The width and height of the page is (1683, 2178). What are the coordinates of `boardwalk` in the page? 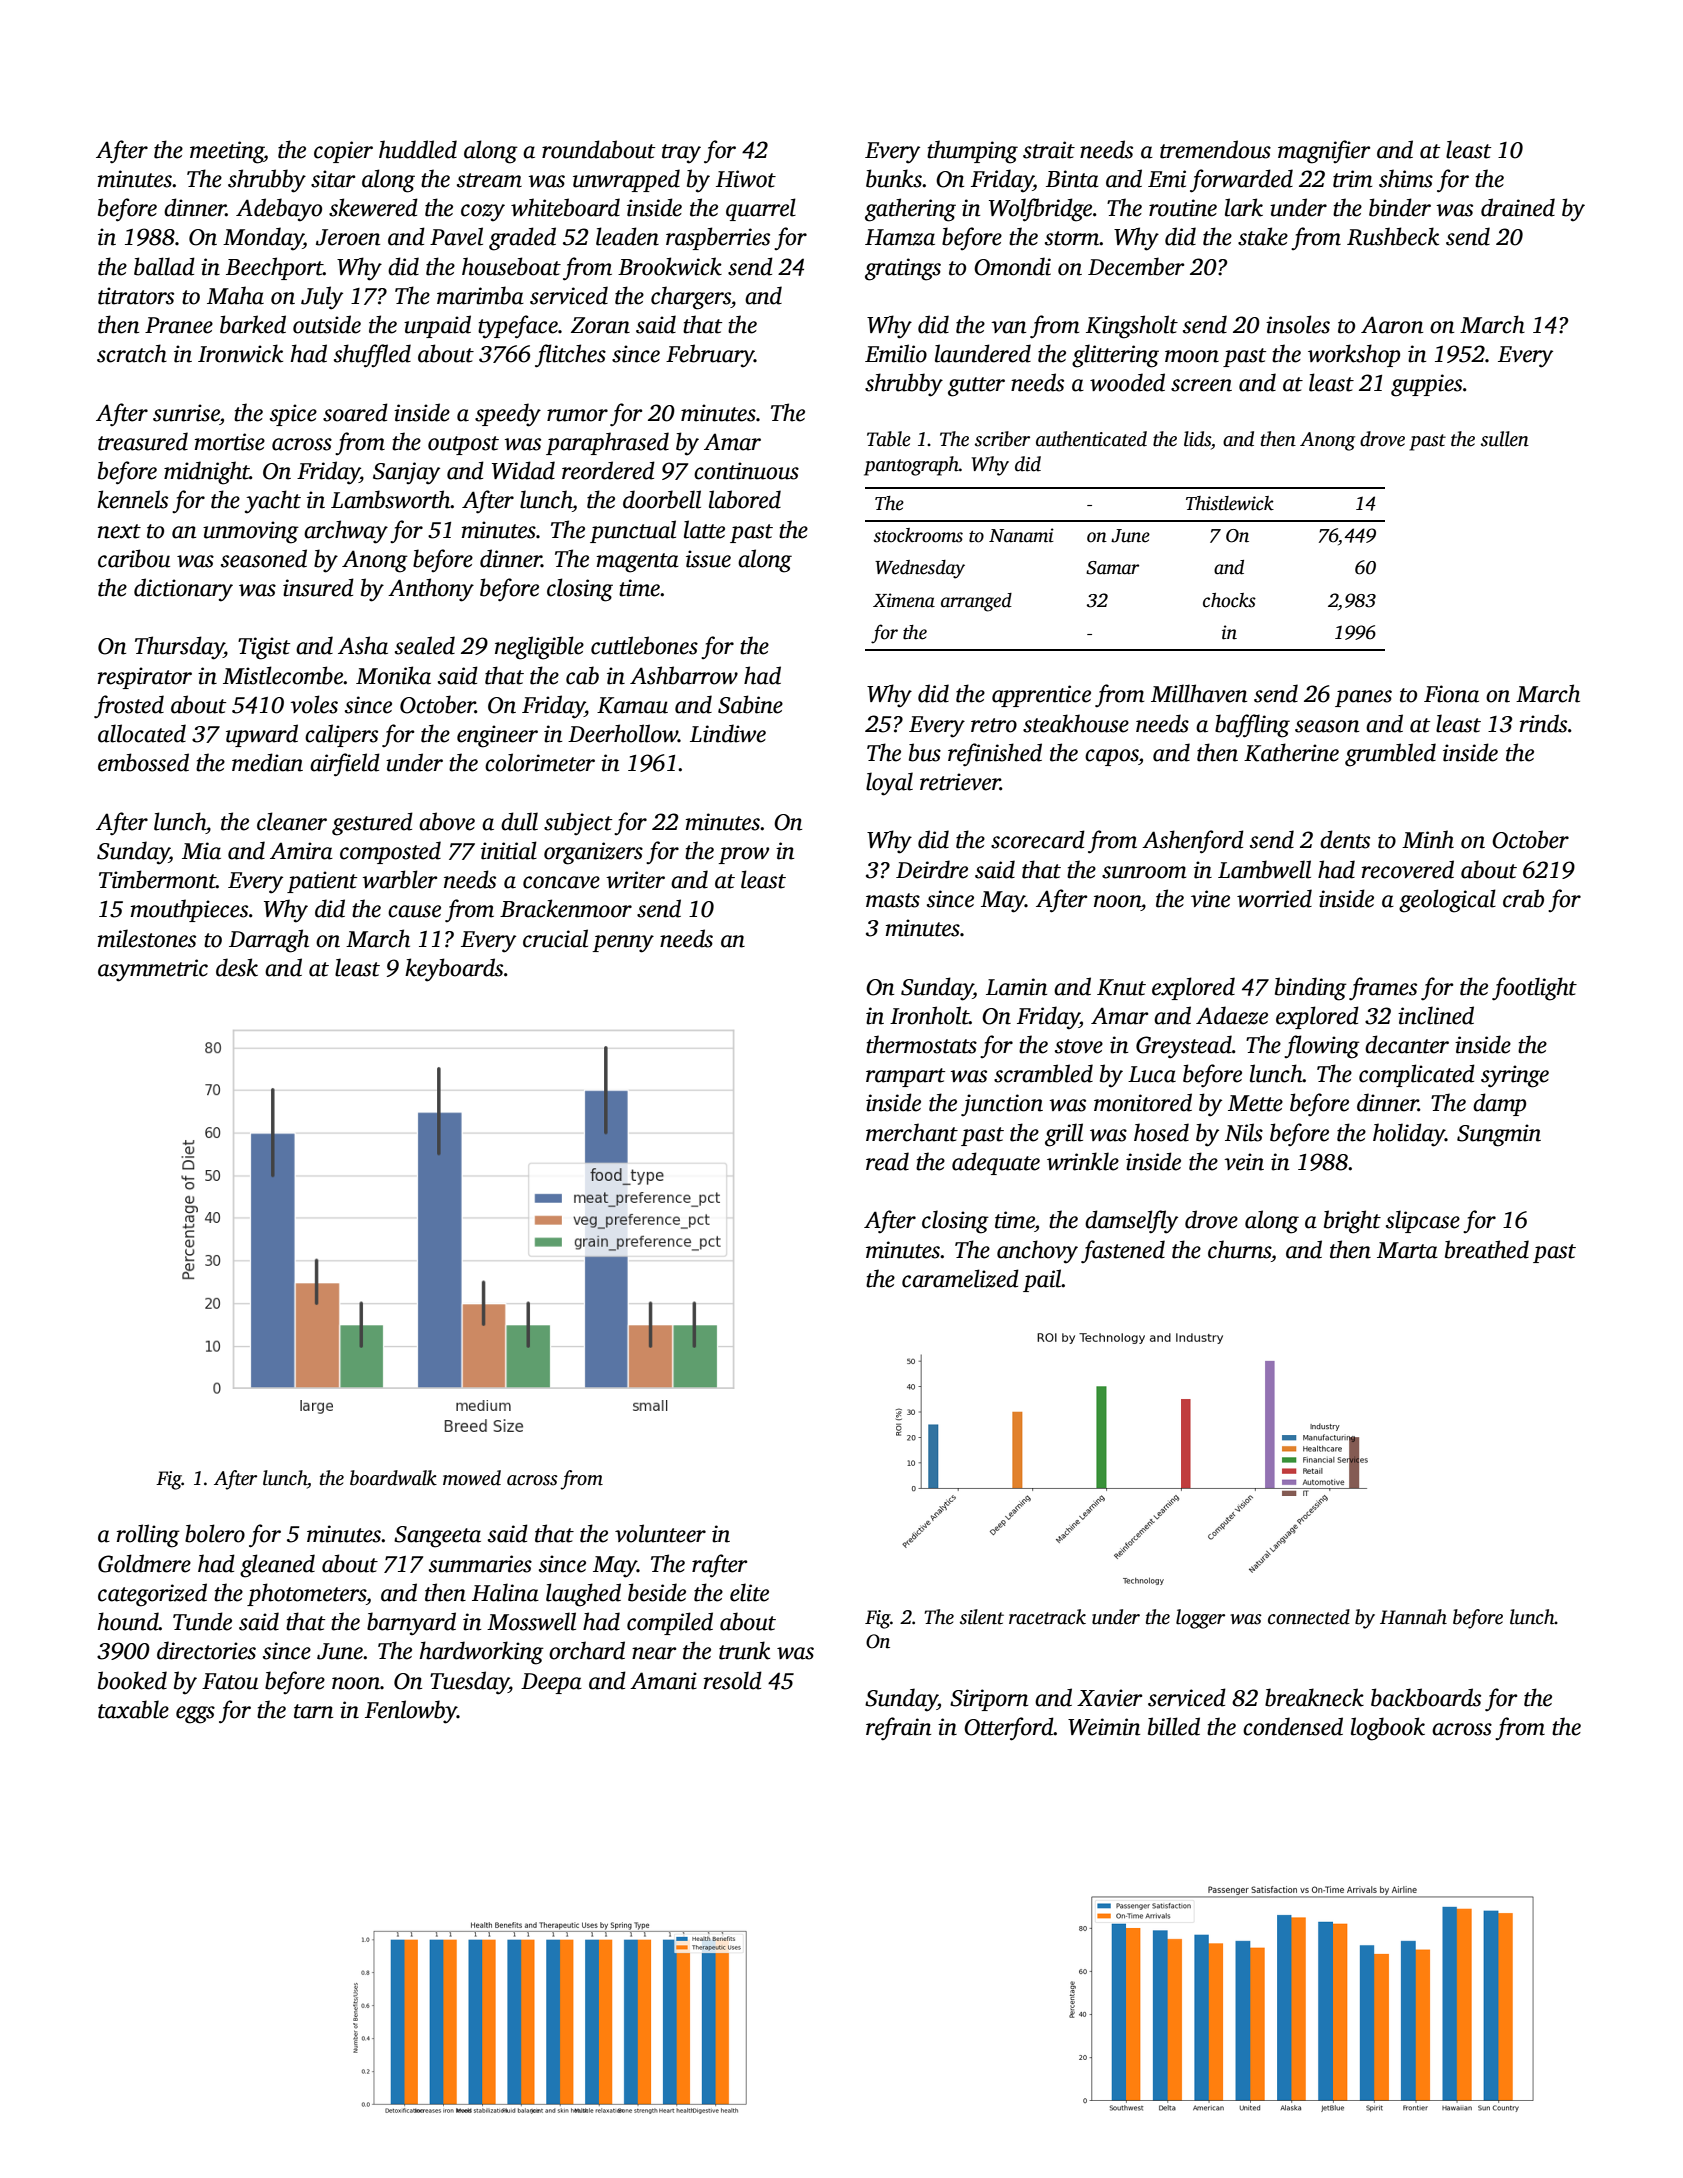 It's located at (393, 1478).
